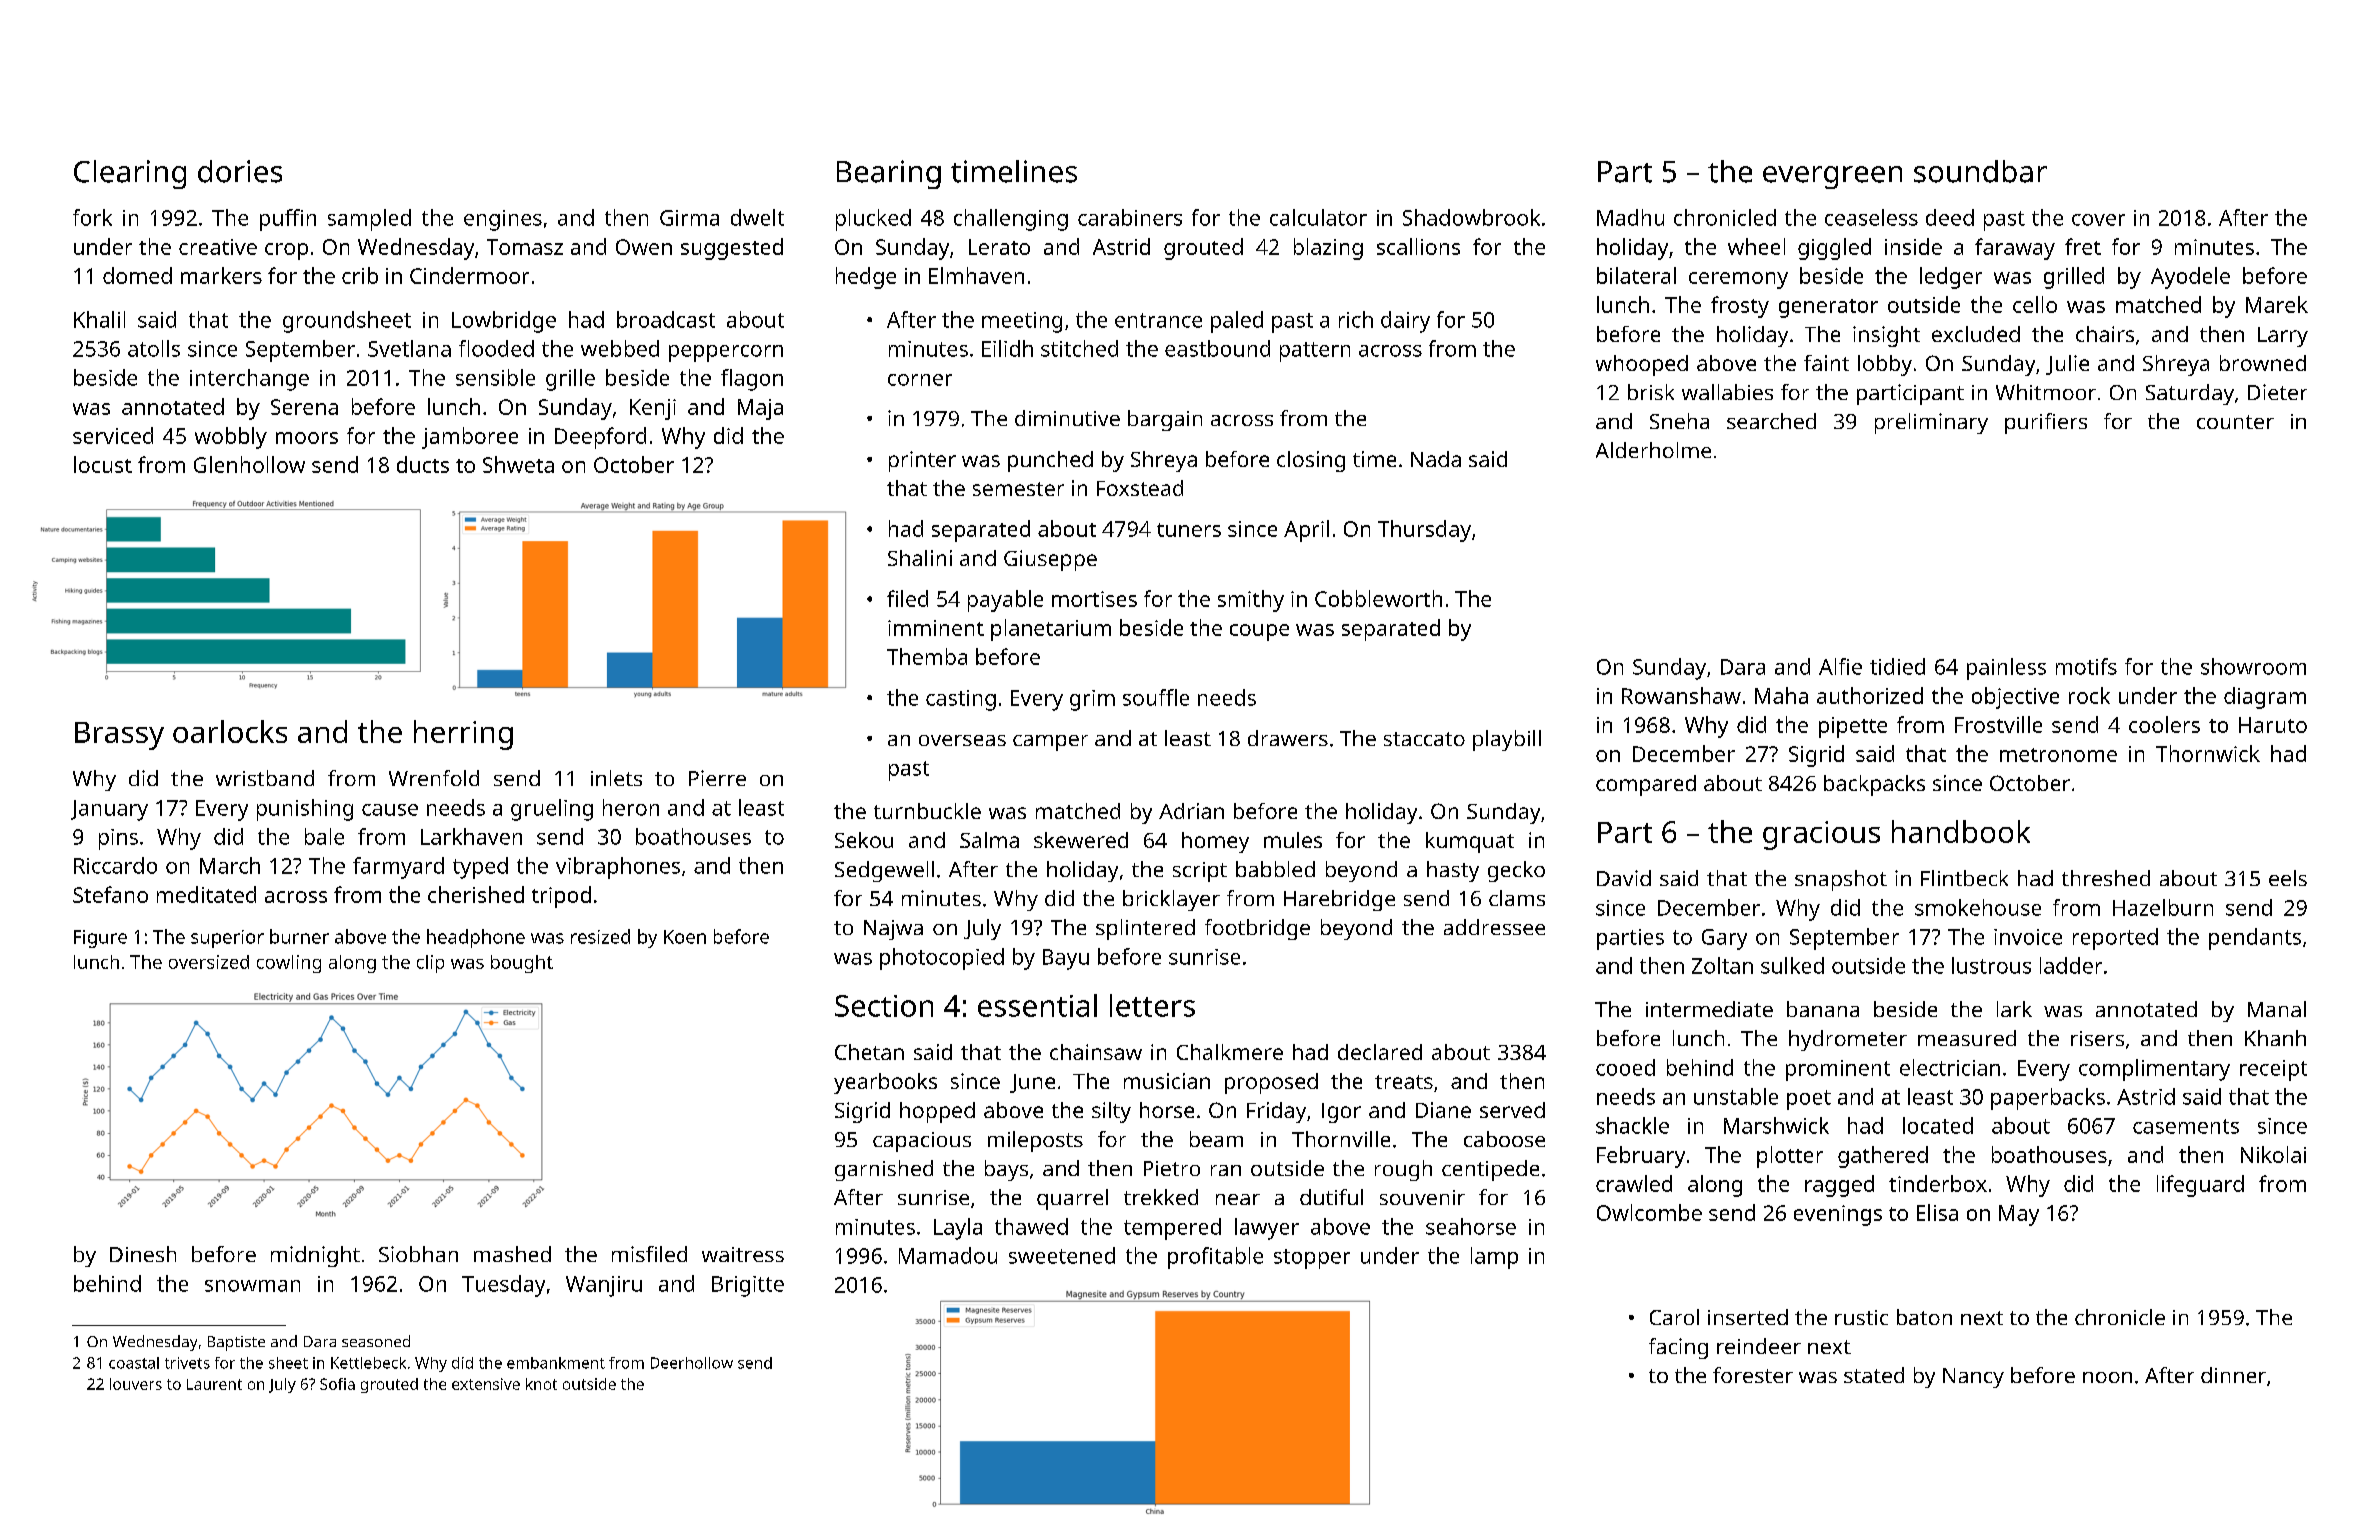 This screenshot has width=2380, height=1540. I want to click on Bearing, so click(889, 174).
